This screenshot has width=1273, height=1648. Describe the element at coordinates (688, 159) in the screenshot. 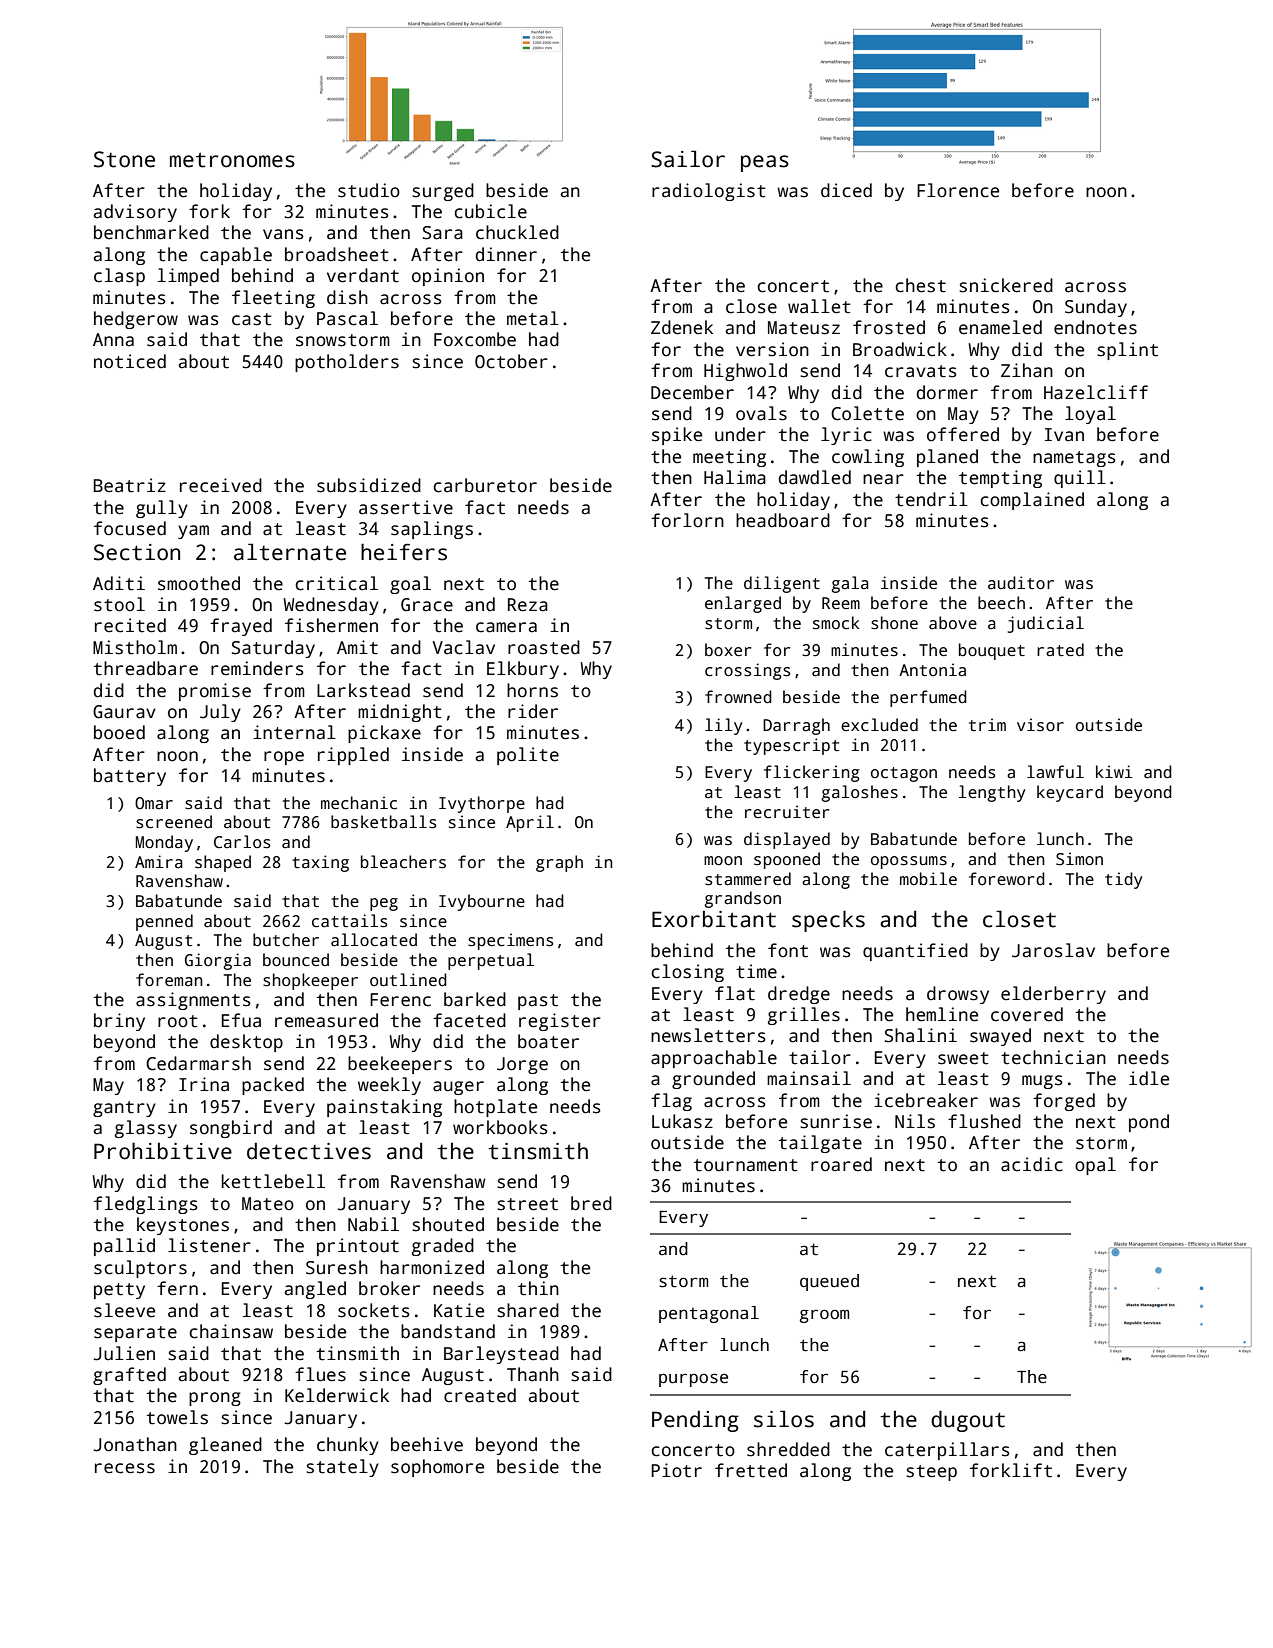

I see `Sailor` at that location.
